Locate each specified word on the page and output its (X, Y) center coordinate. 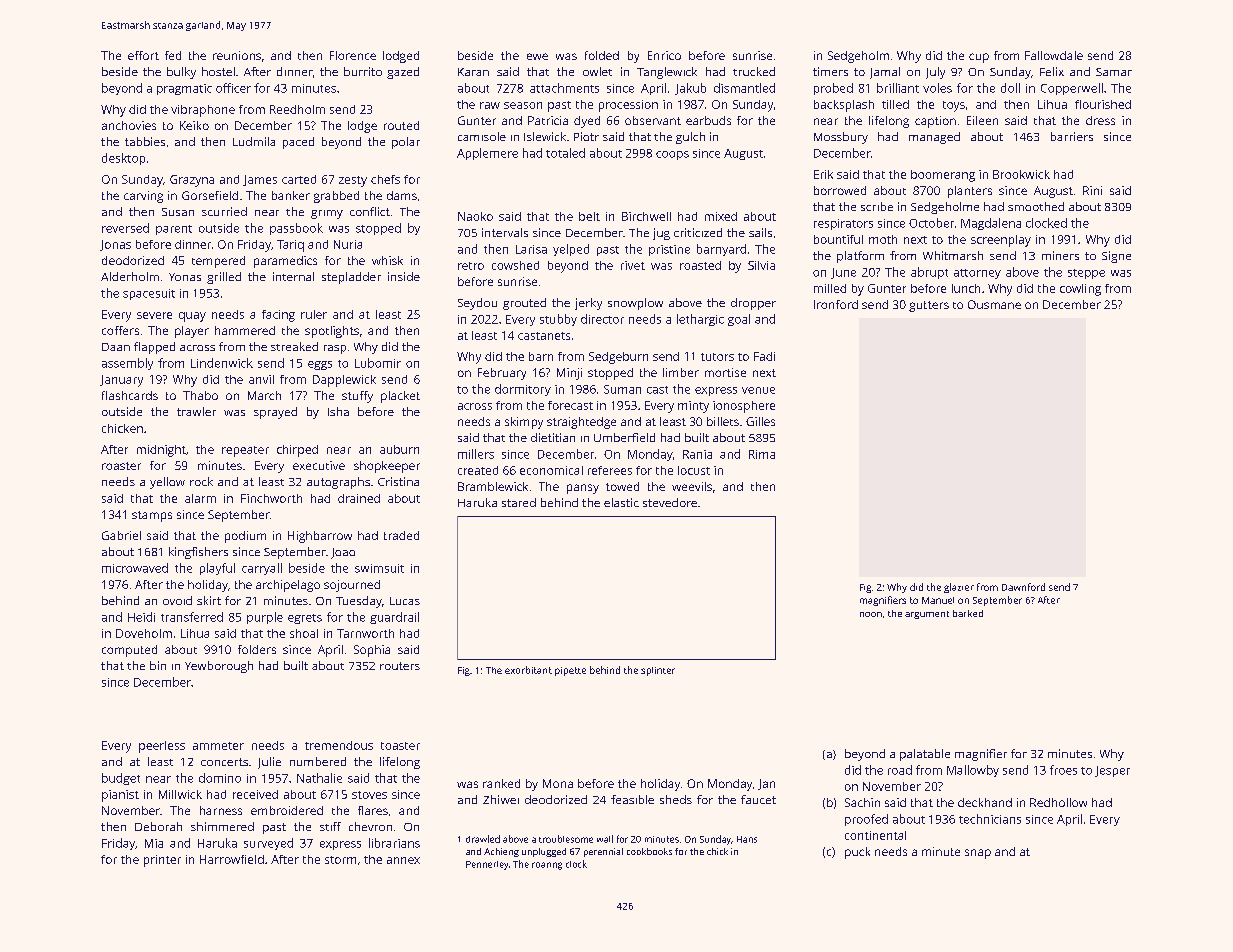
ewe (537, 56)
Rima (762, 454)
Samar (1114, 72)
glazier (959, 588)
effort (143, 55)
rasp (335, 349)
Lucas (405, 601)
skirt (209, 600)
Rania (697, 454)
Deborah (158, 826)
